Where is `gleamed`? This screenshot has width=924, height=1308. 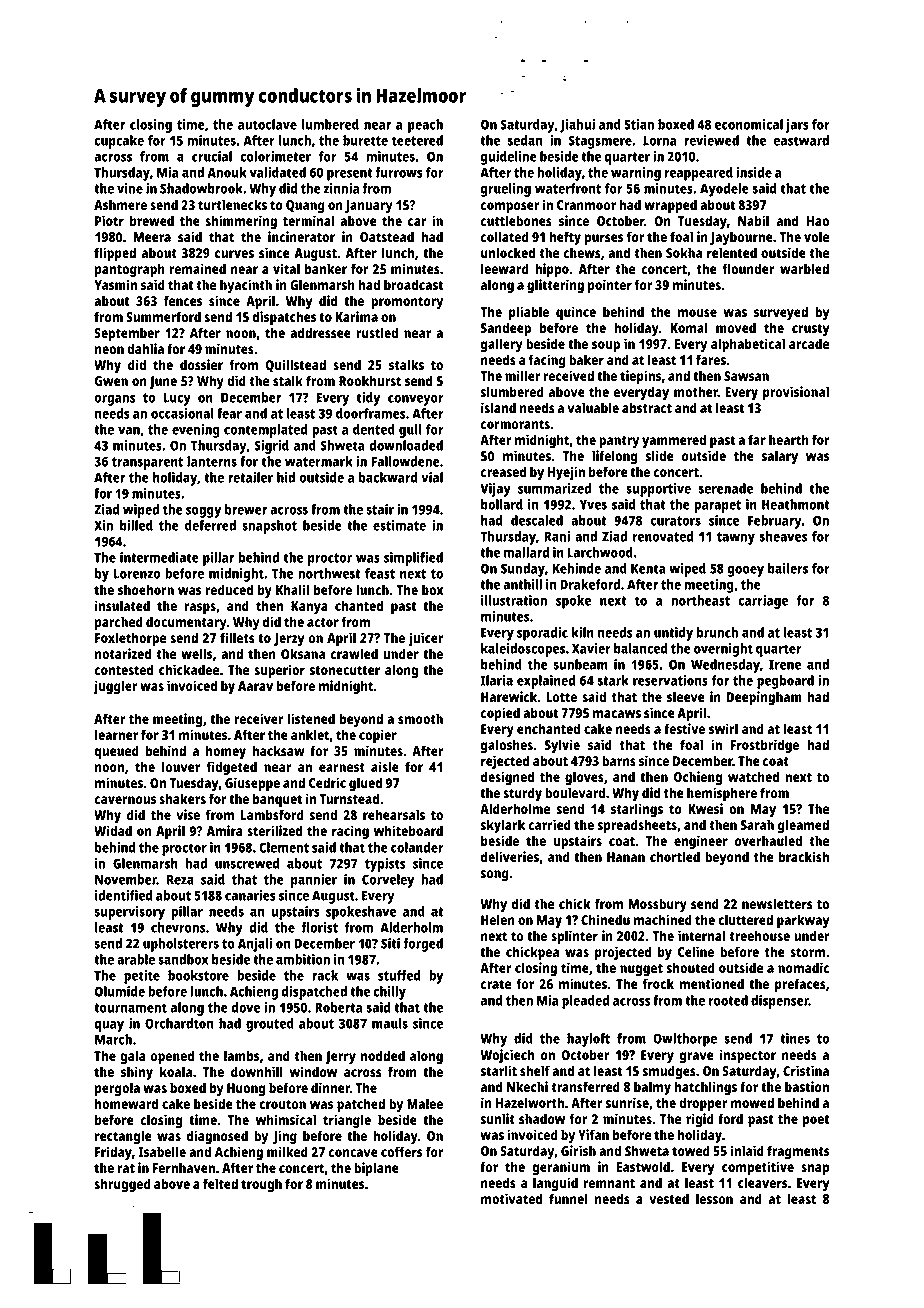 gleamed is located at coordinates (803, 826).
